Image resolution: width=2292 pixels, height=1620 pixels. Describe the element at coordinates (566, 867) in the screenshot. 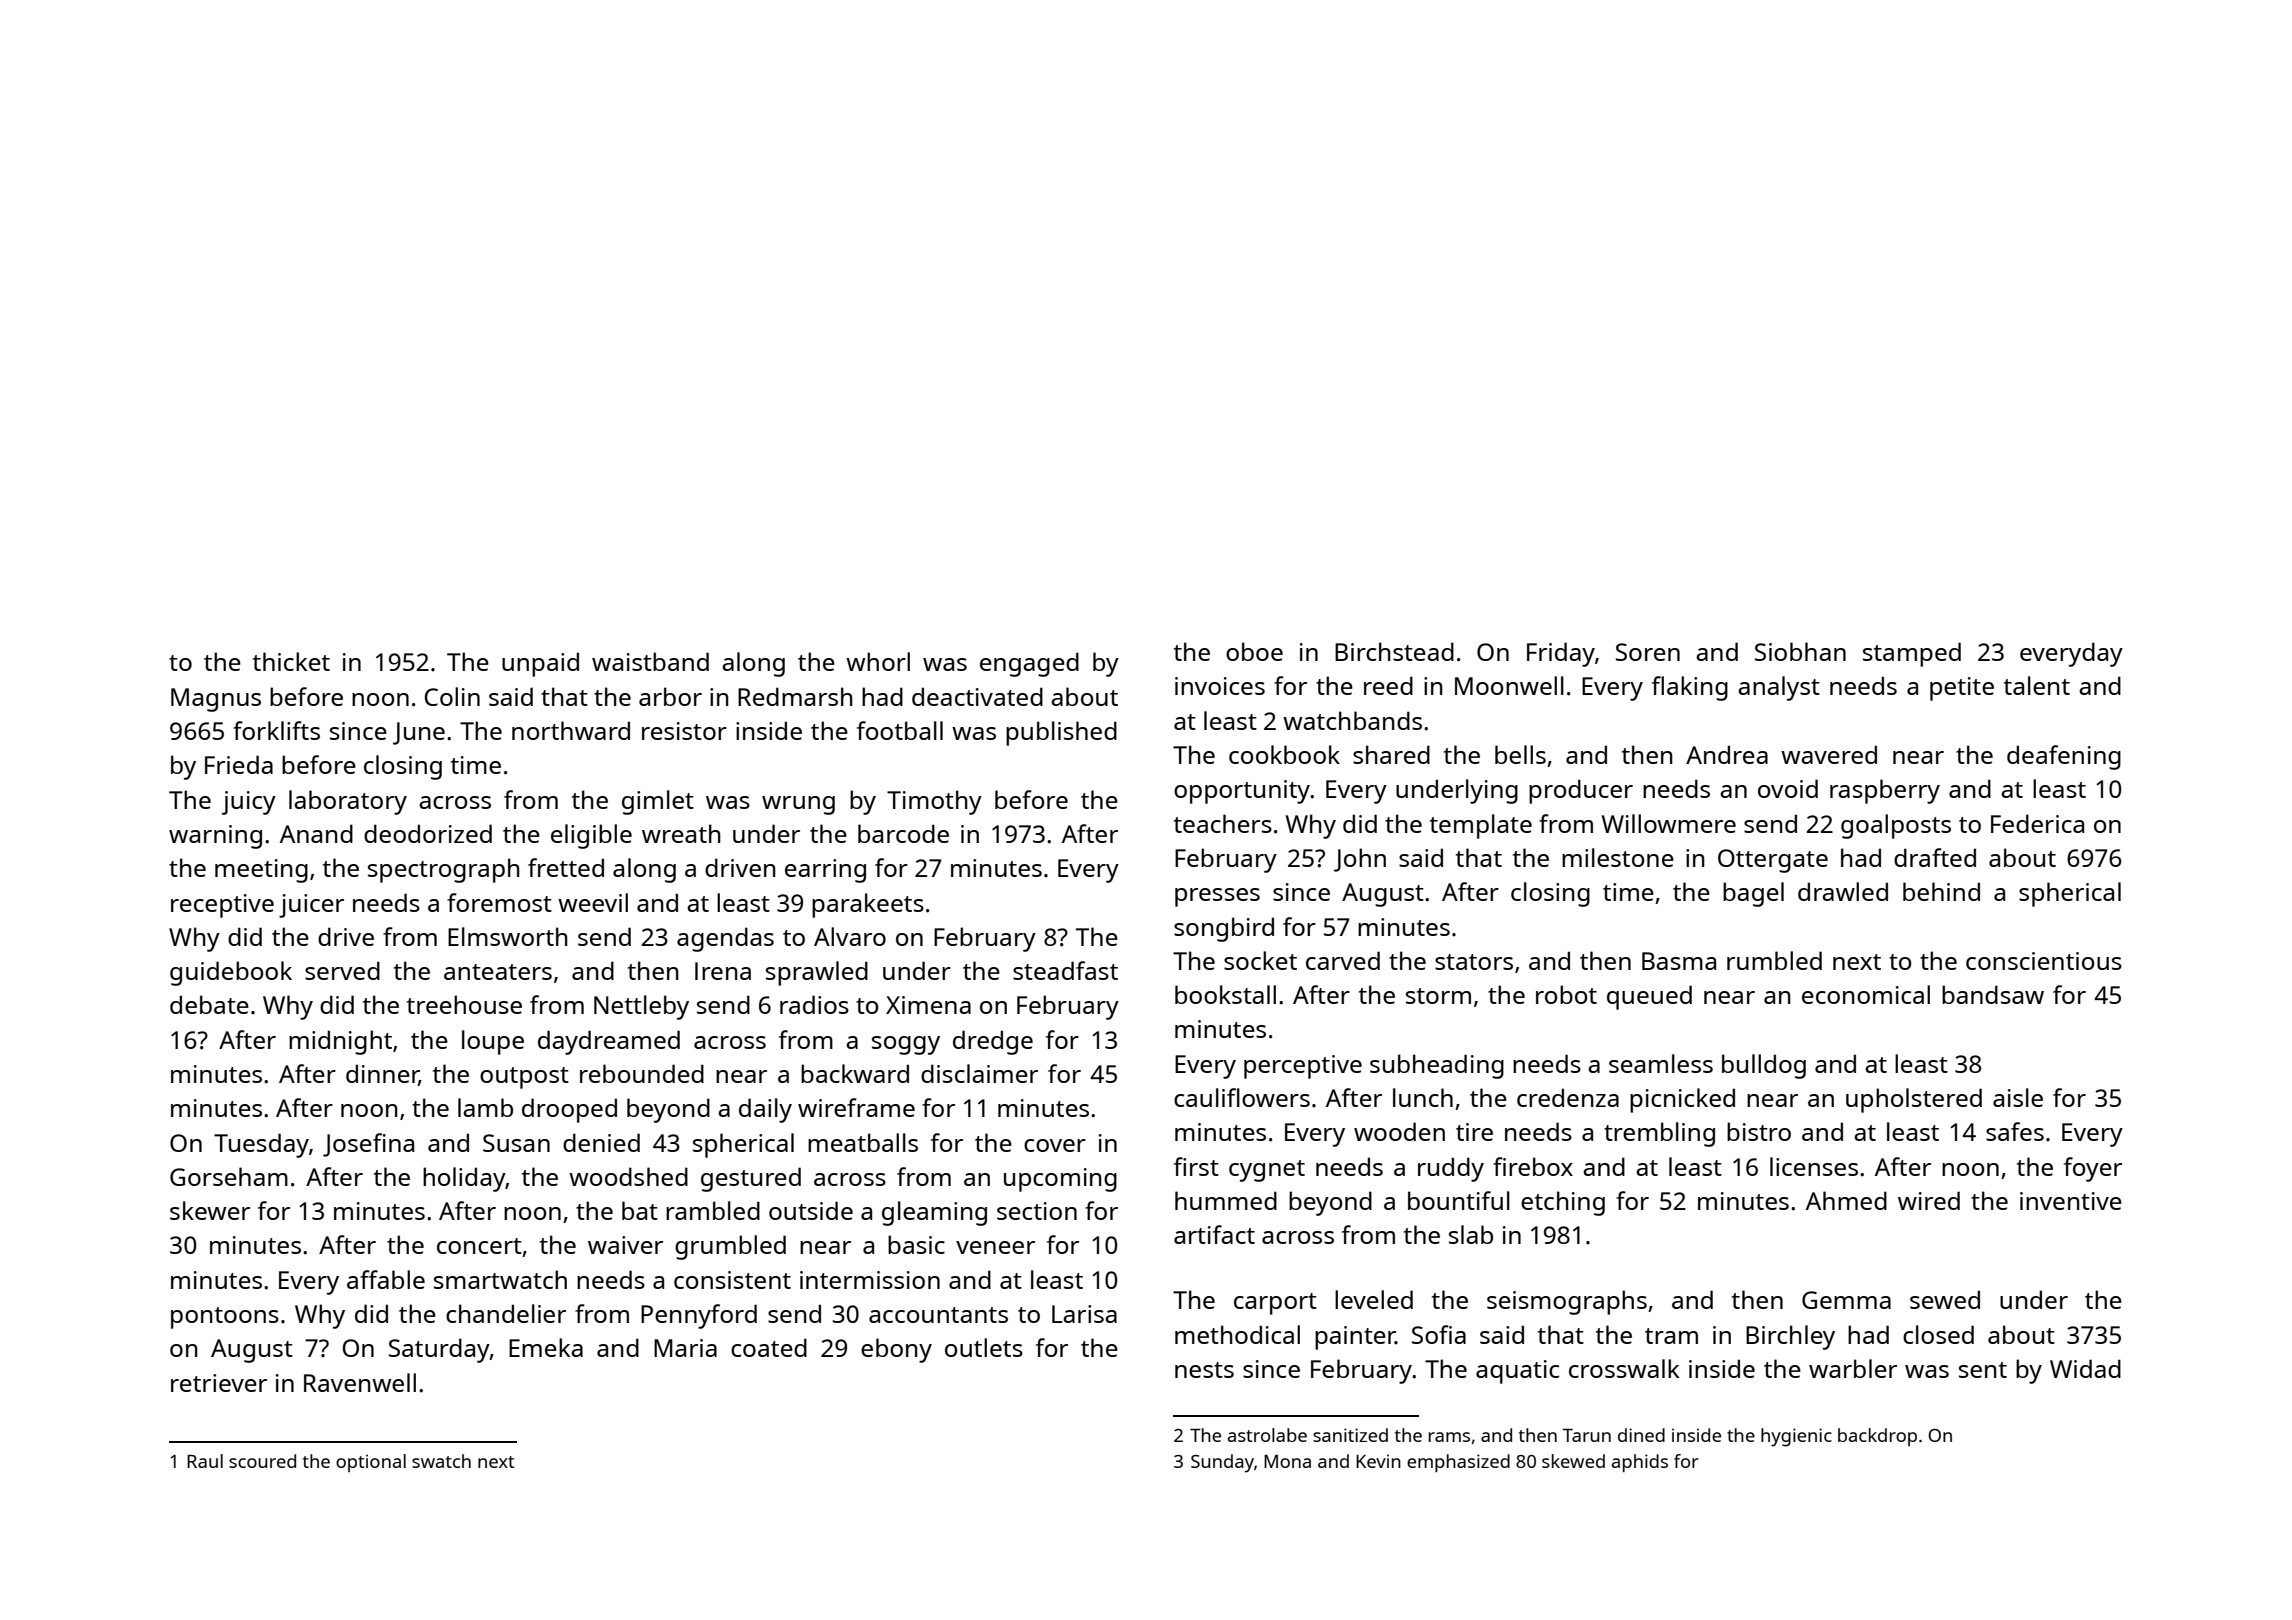

I see `fretted` at that location.
